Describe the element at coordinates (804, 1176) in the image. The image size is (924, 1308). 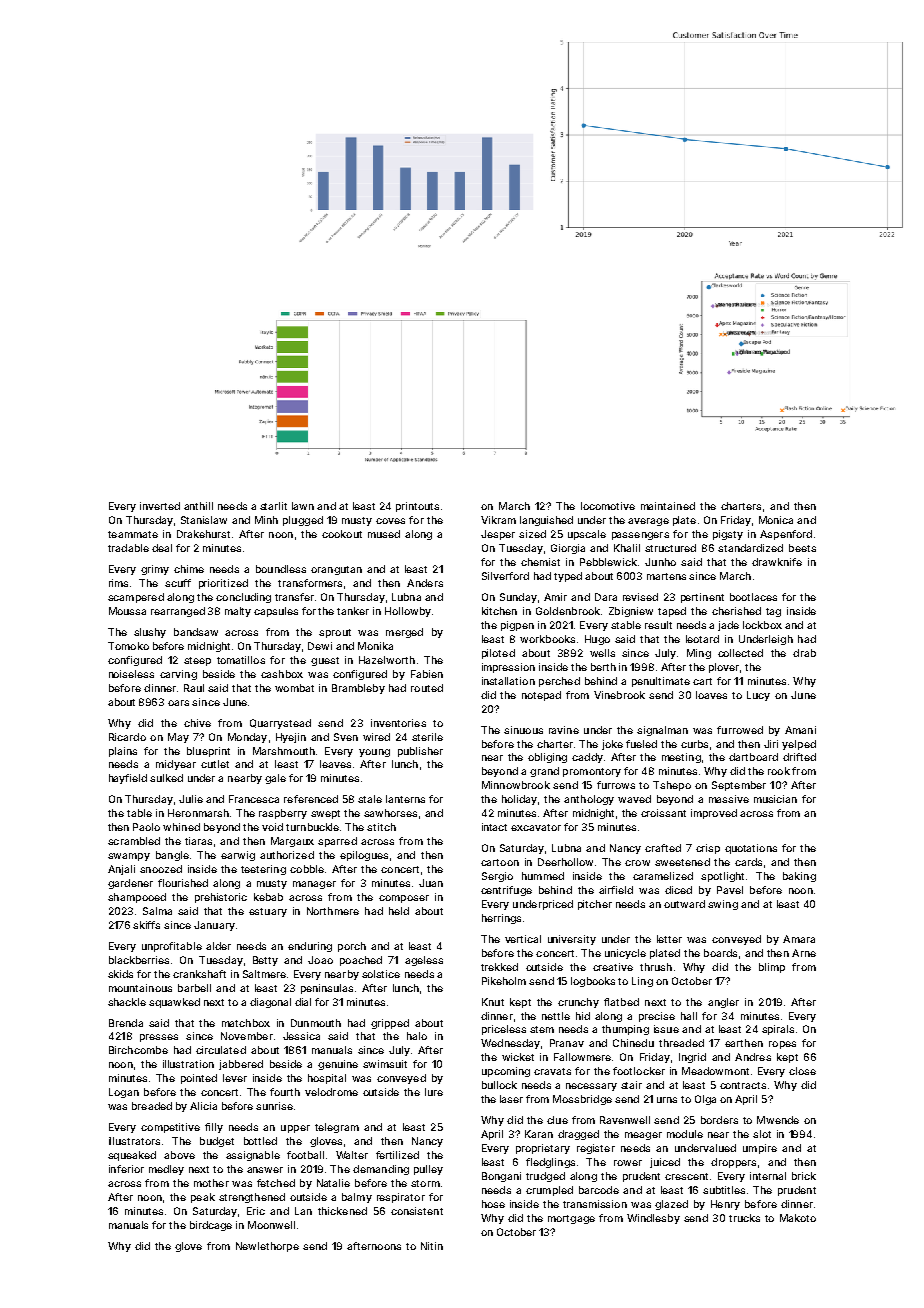
I see `brick` at that location.
